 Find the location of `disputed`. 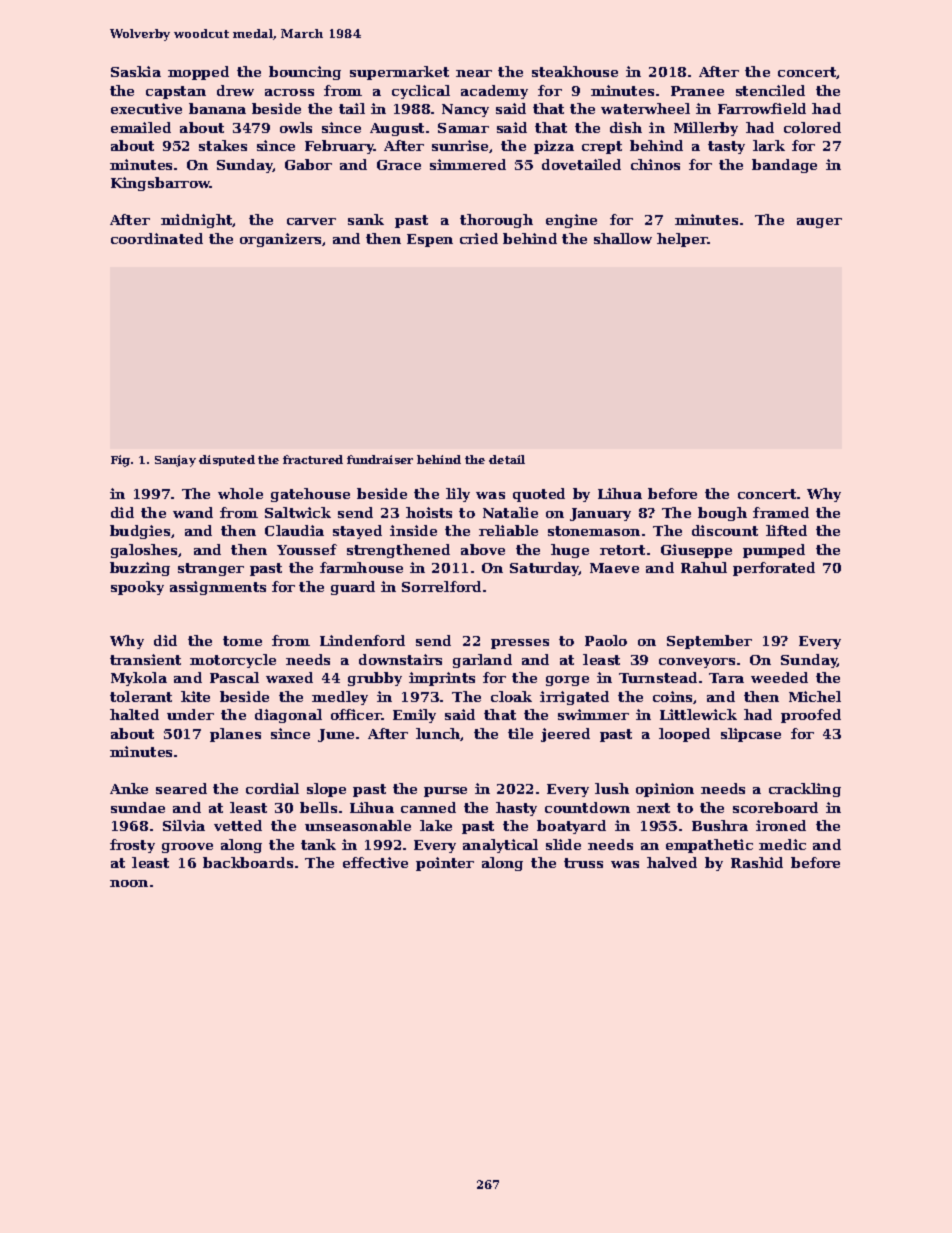

disputed is located at coordinates (227, 460).
